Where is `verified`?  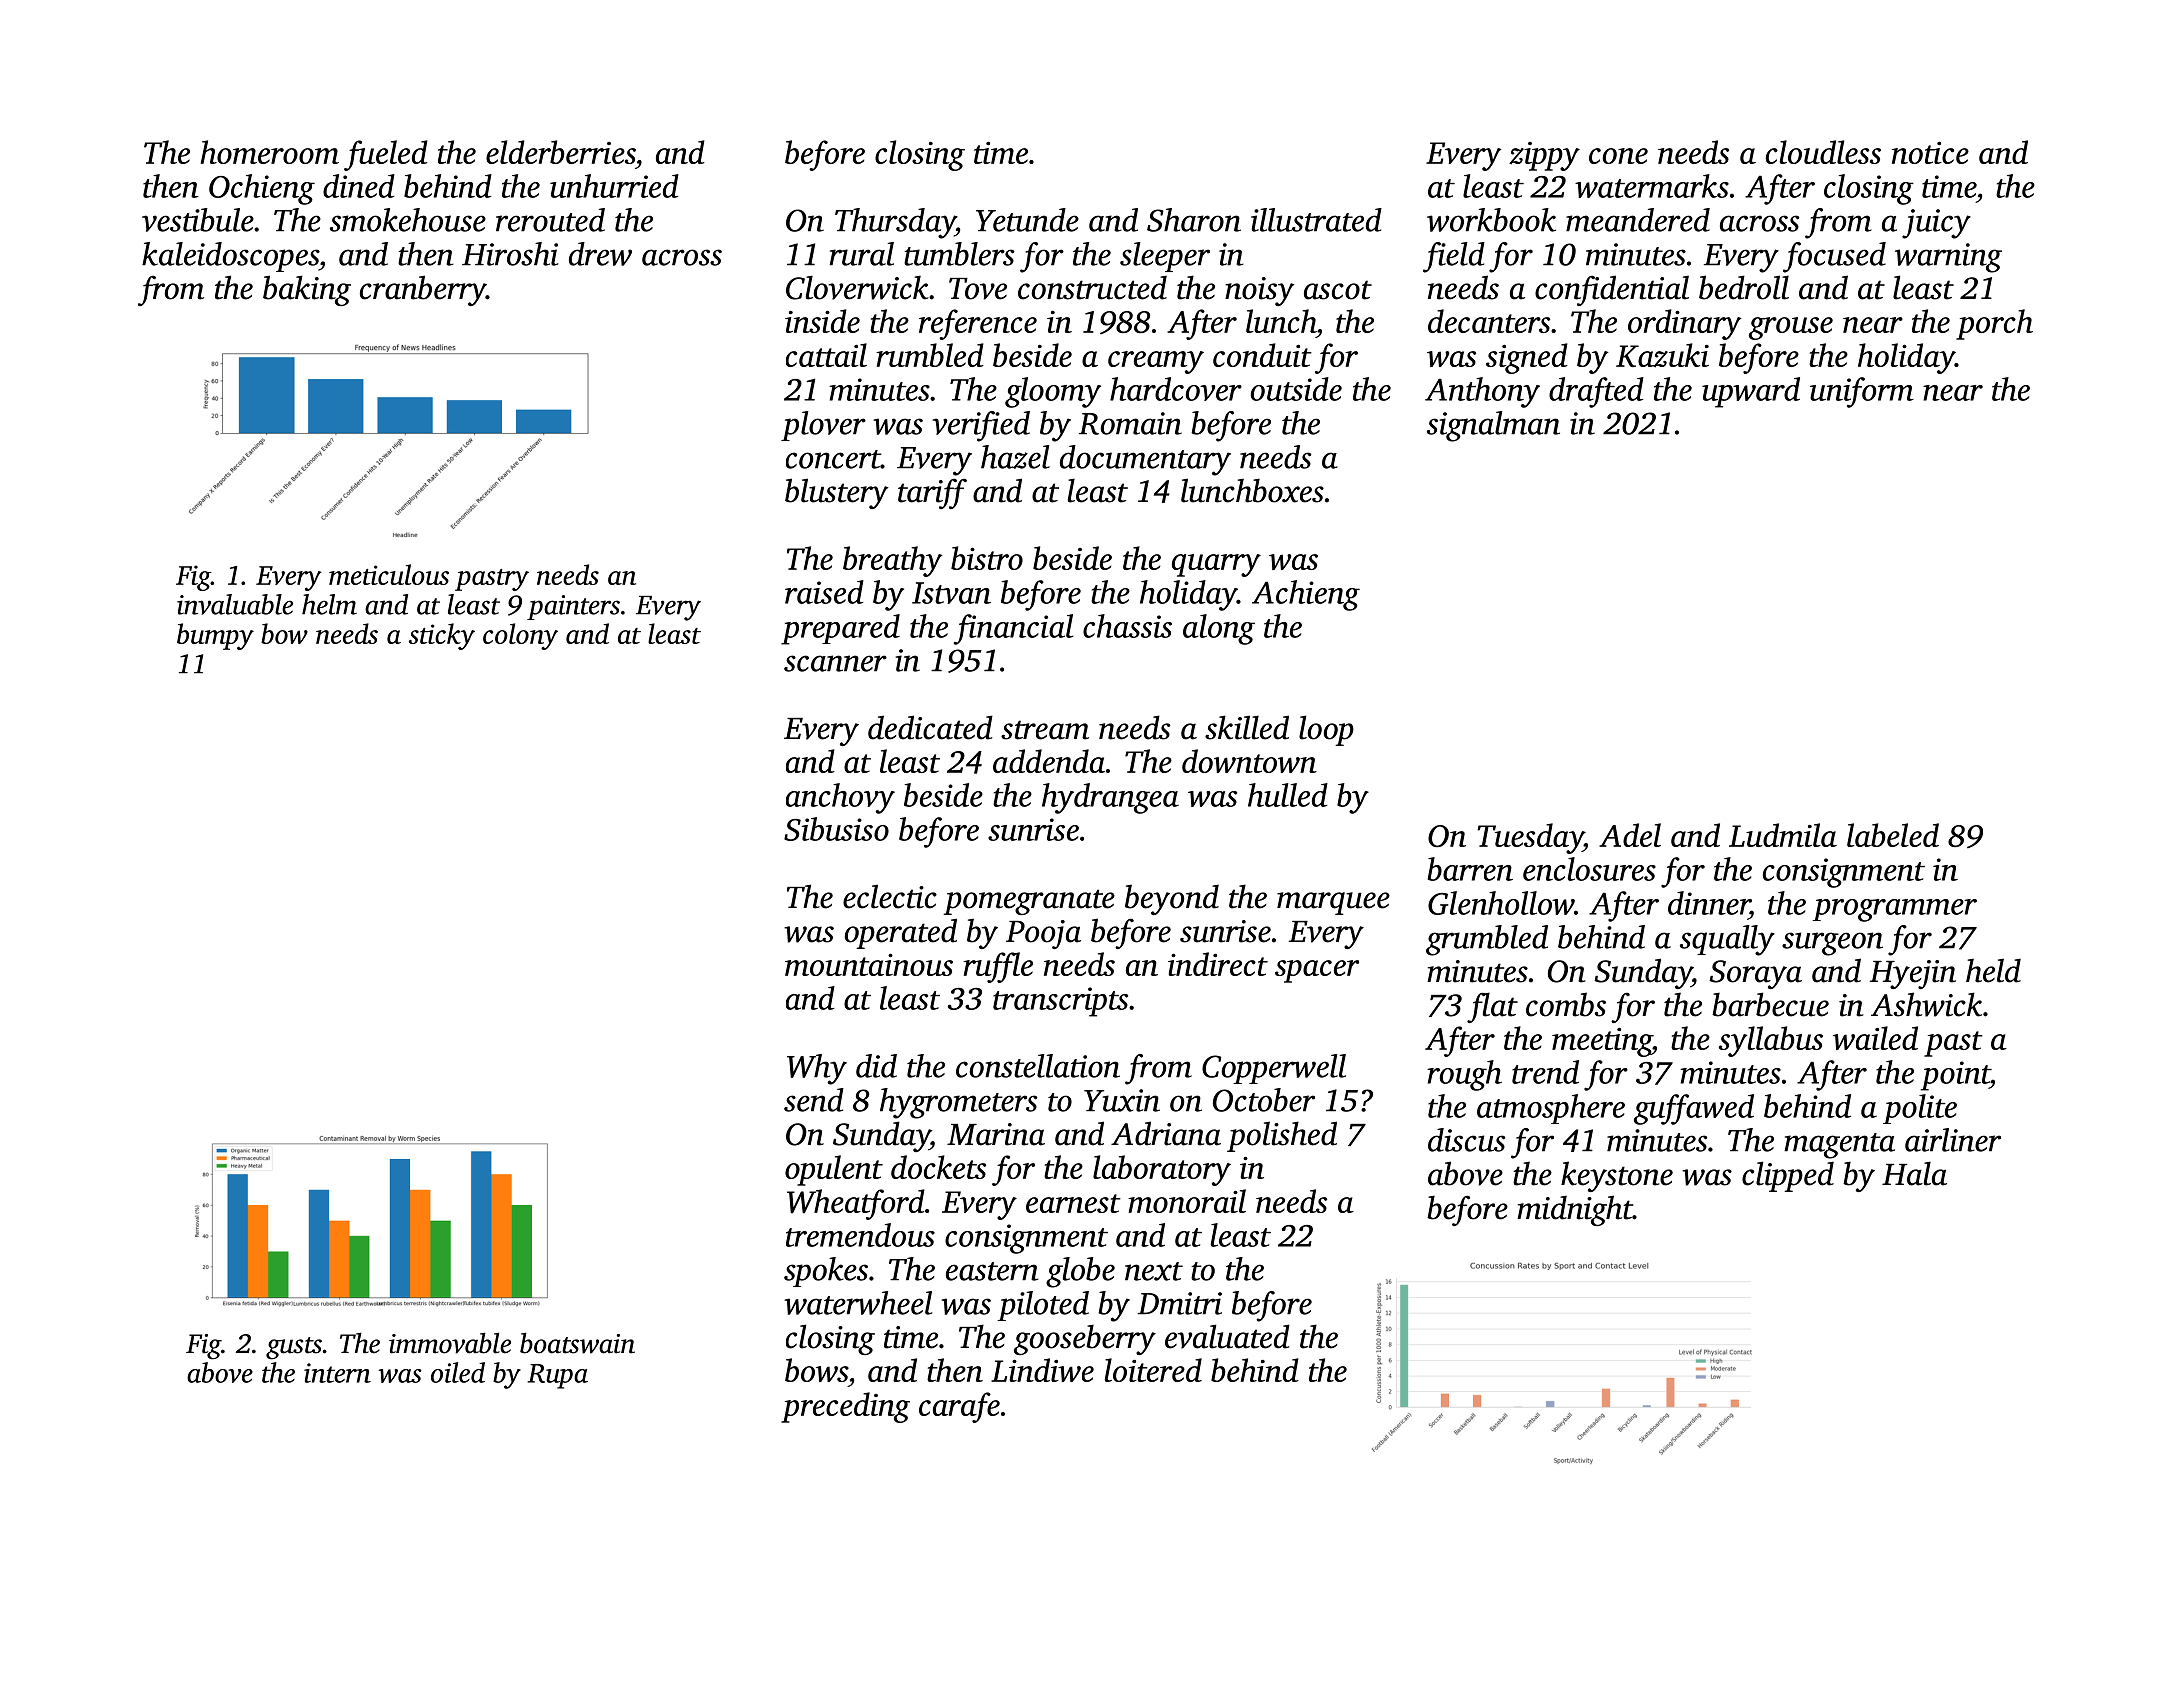 verified is located at coordinates (981, 426).
